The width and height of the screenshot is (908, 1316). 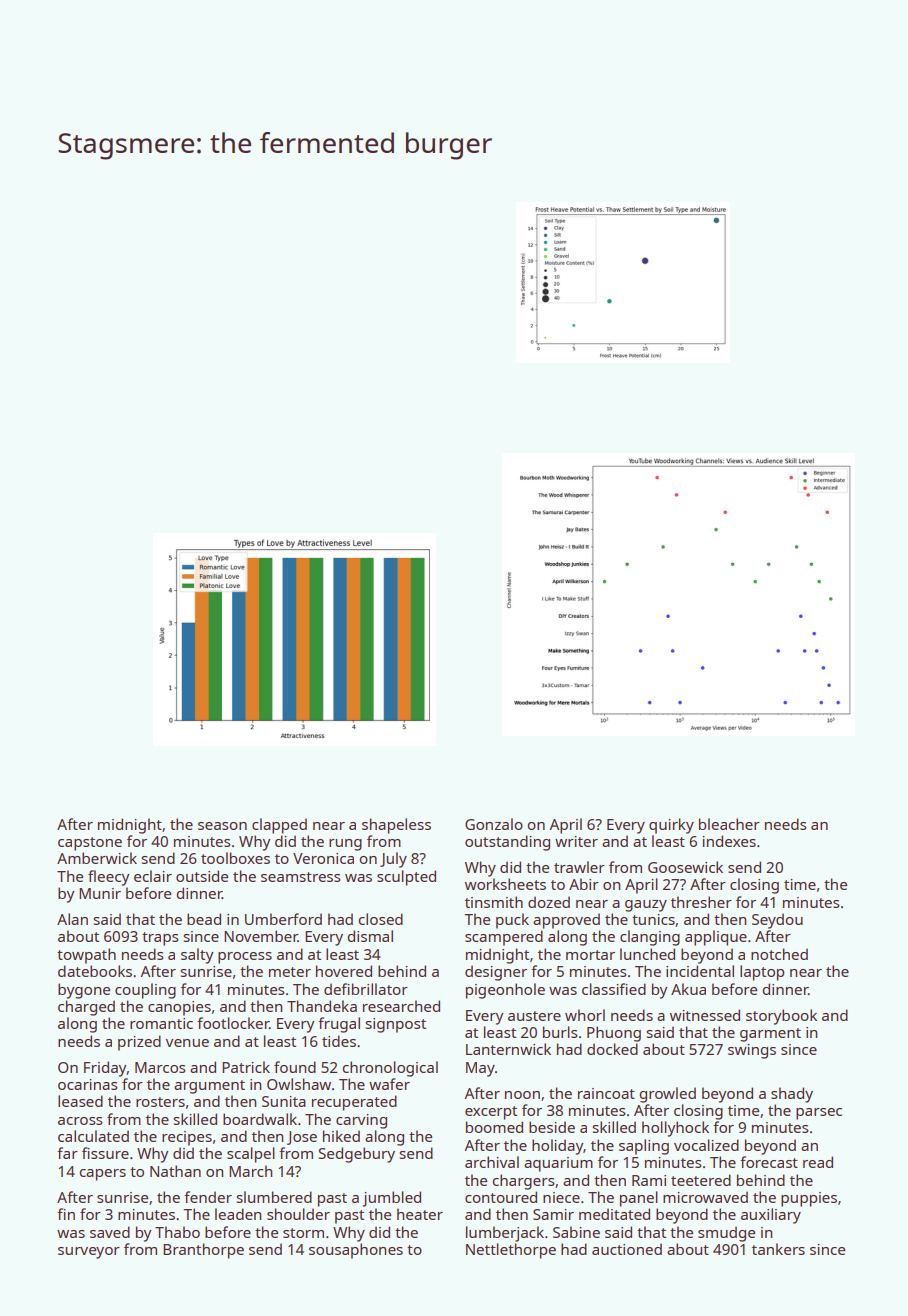 I want to click on rosters, so click(x=160, y=1102).
